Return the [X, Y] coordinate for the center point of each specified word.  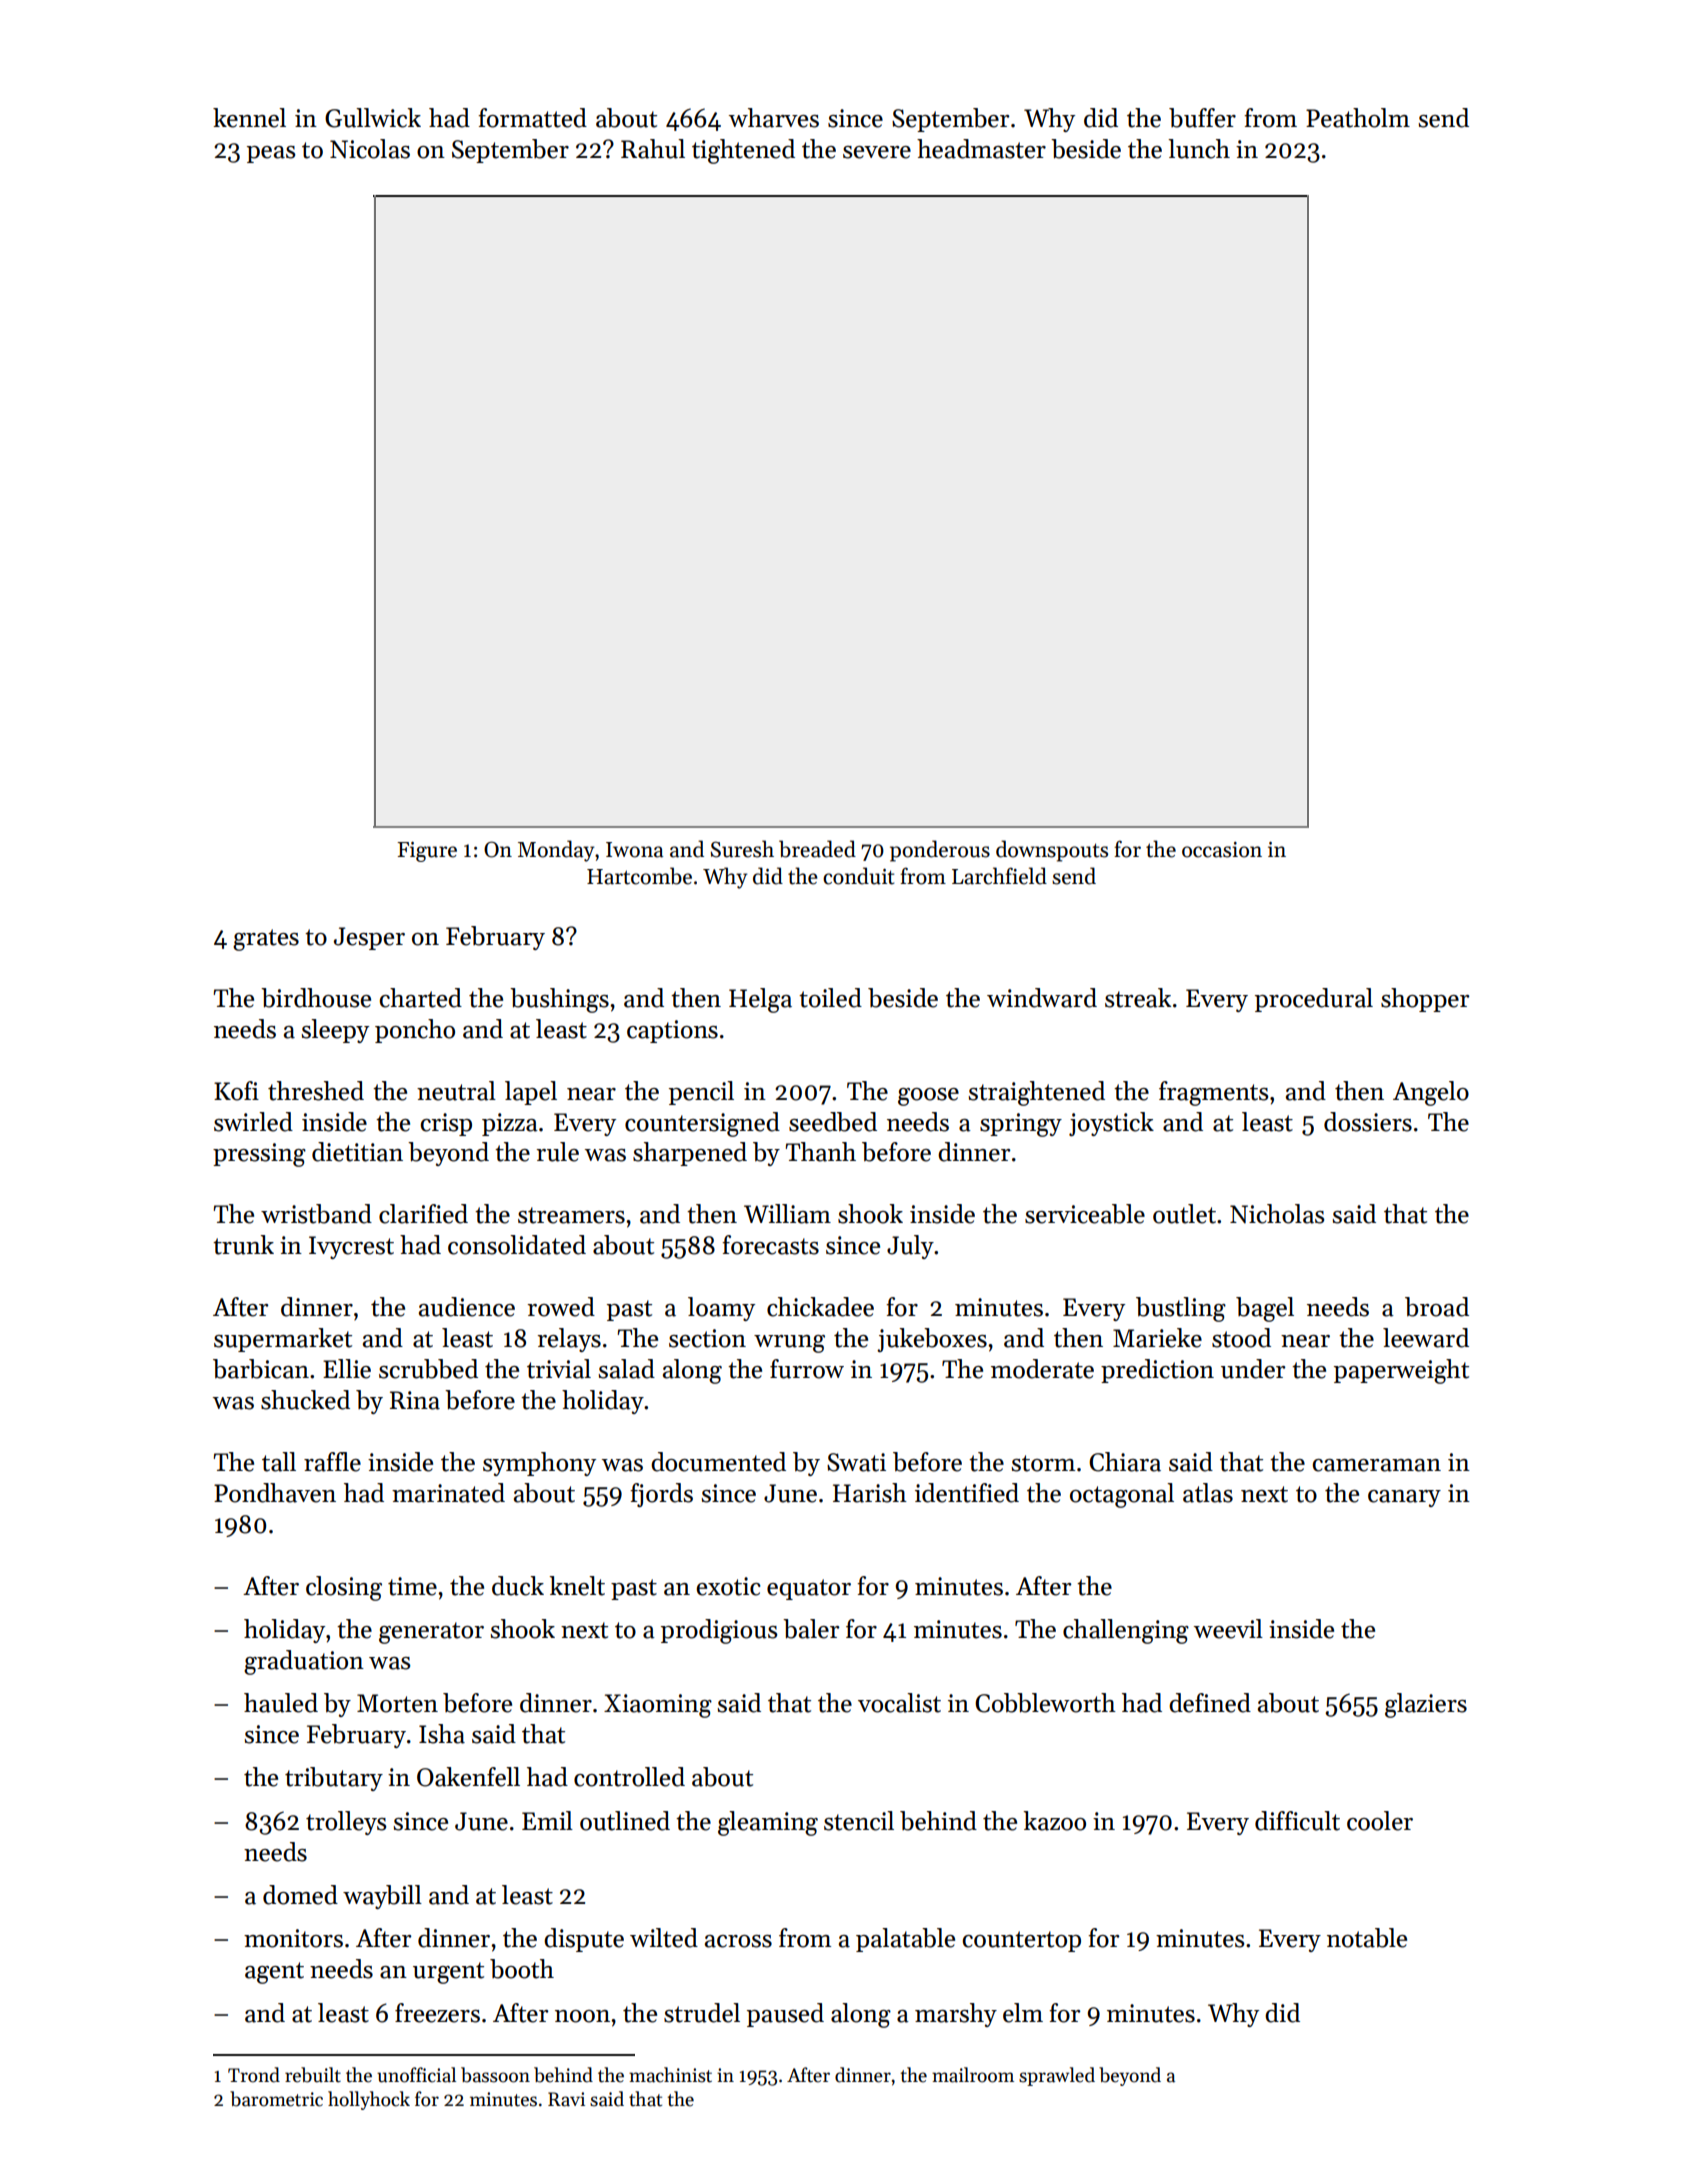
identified [967, 1493]
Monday [556, 851]
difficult [1297, 1821]
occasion [1222, 850]
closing [344, 1588]
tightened [743, 151]
